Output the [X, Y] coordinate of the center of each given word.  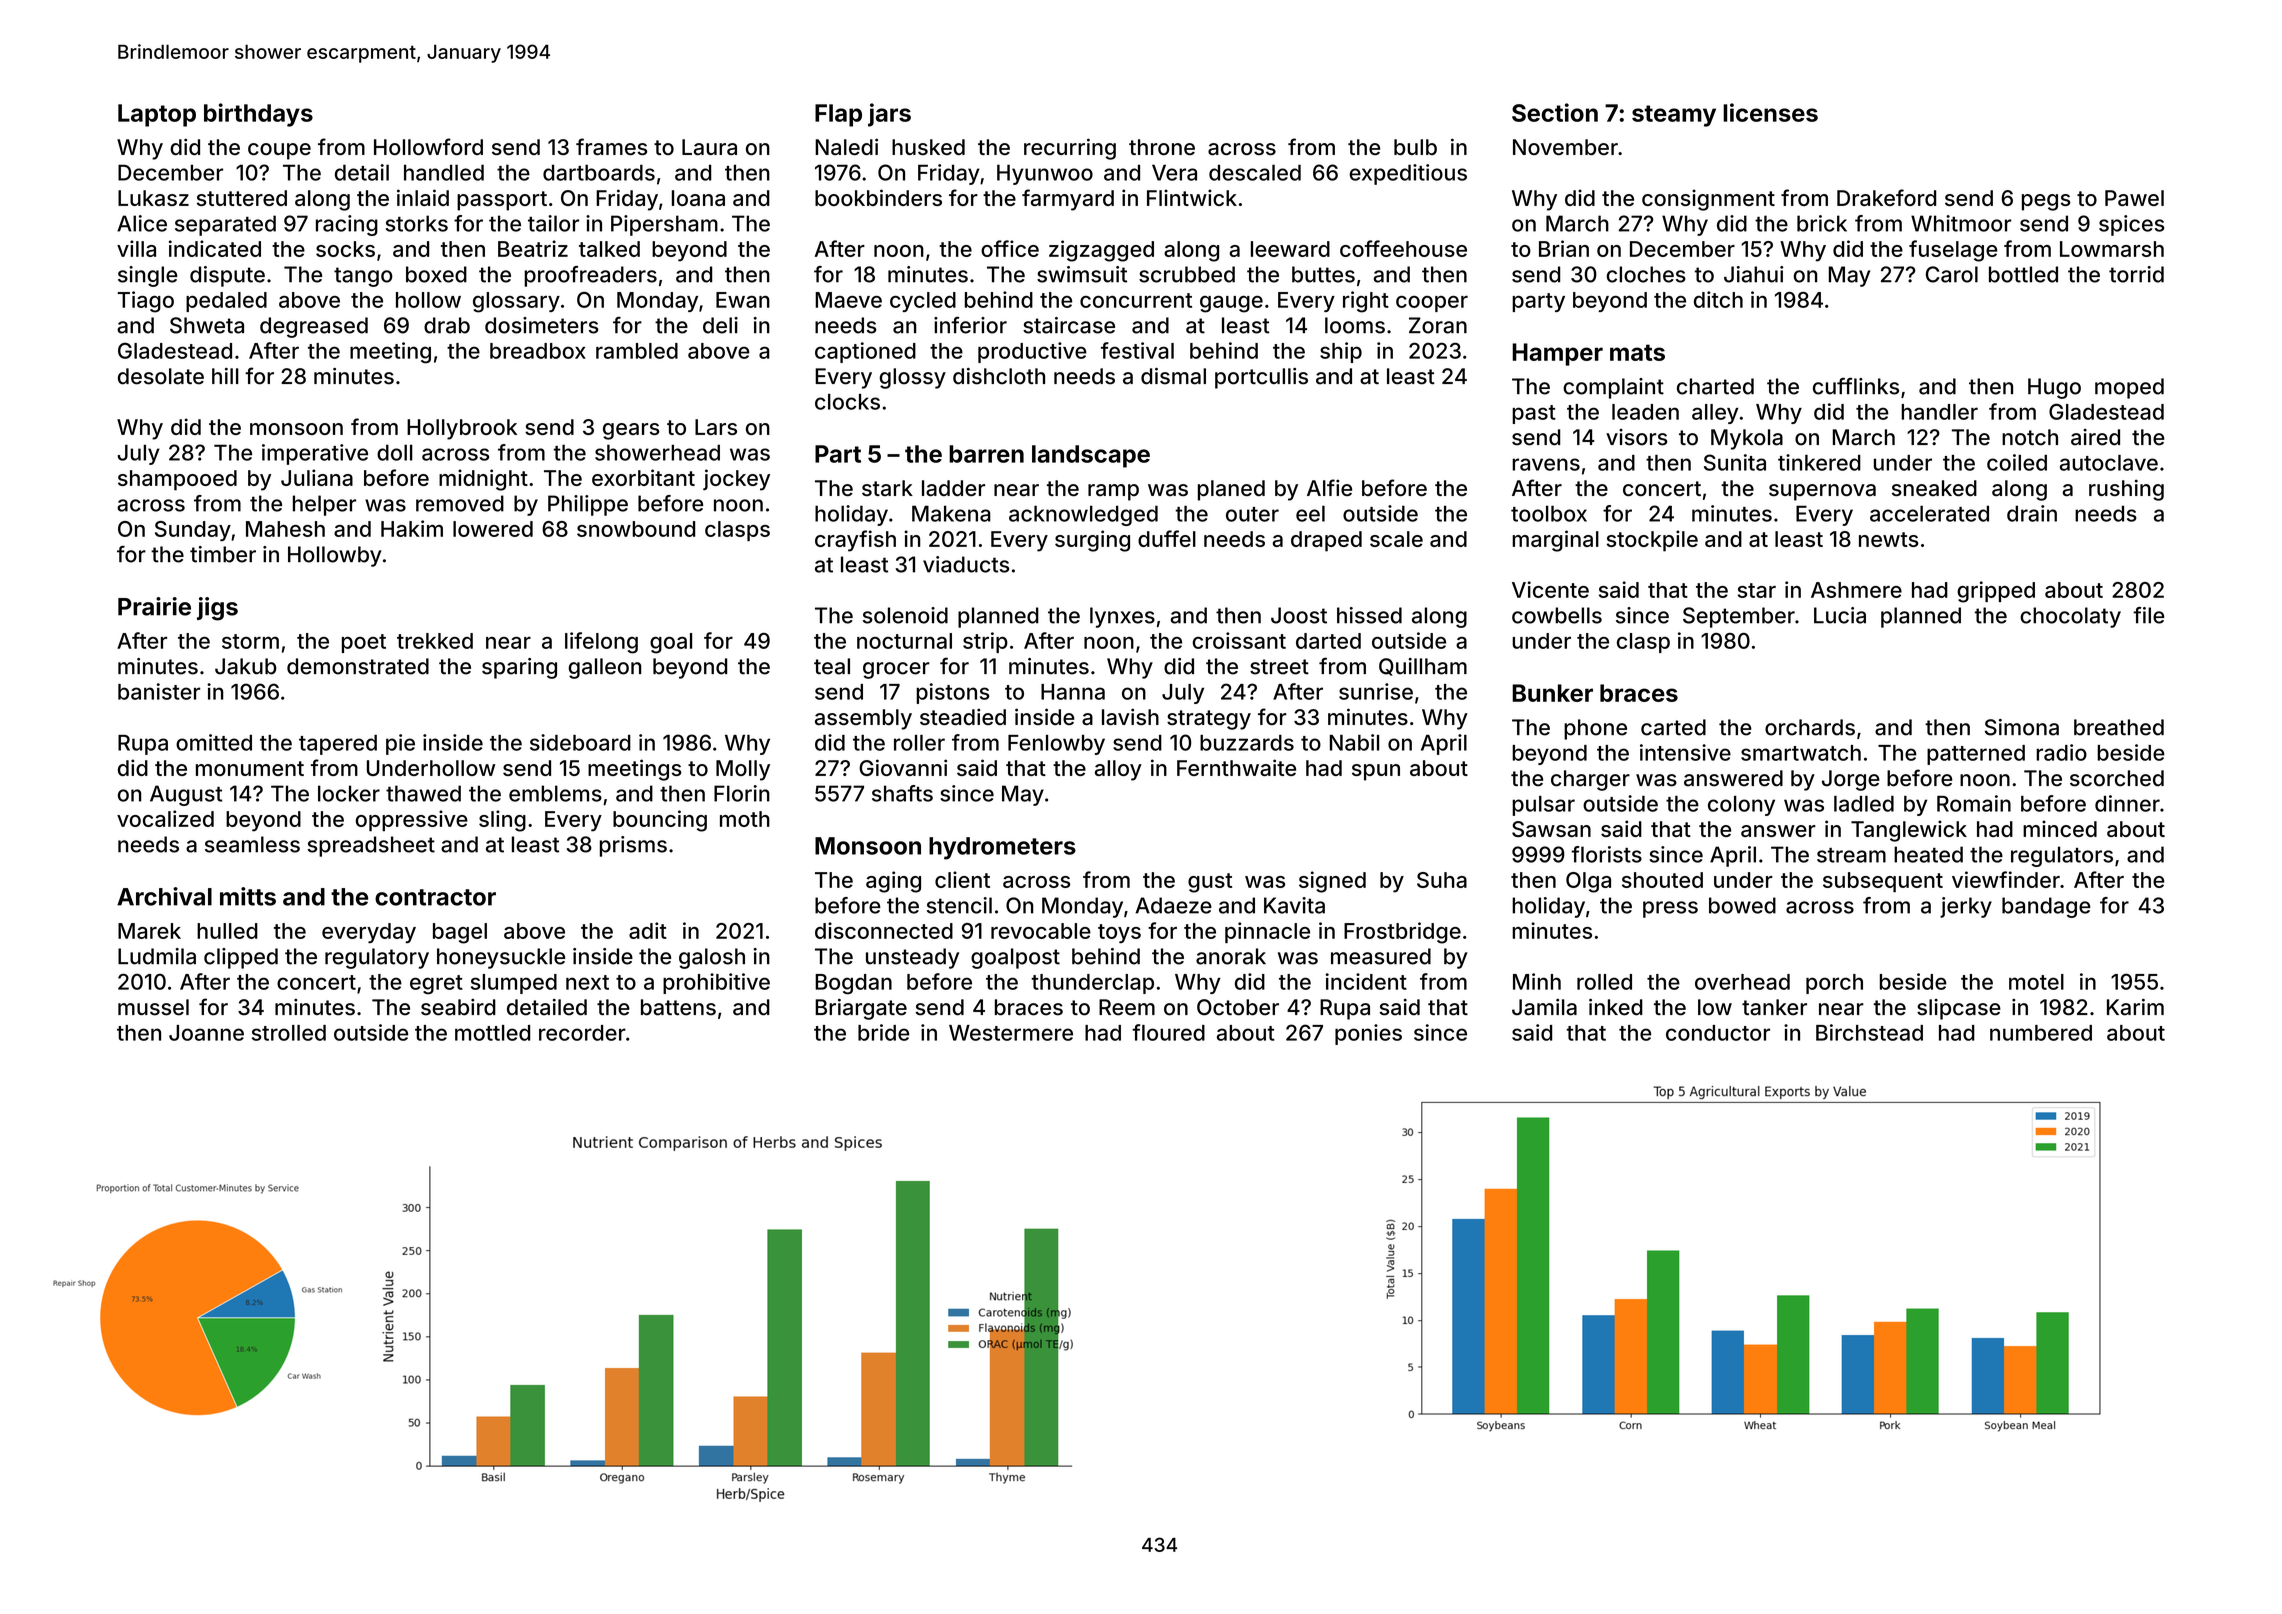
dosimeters [542, 325]
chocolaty [2070, 617]
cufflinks [1856, 386]
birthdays [258, 115]
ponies [1368, 1034]
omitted [214, 742]
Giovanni [903, 767]
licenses [1770, 112]
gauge [1231, 304]
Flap [838, 115]
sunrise [1376, 691]
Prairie [154, 606]
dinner [2127, 803]
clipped [241, 958]
